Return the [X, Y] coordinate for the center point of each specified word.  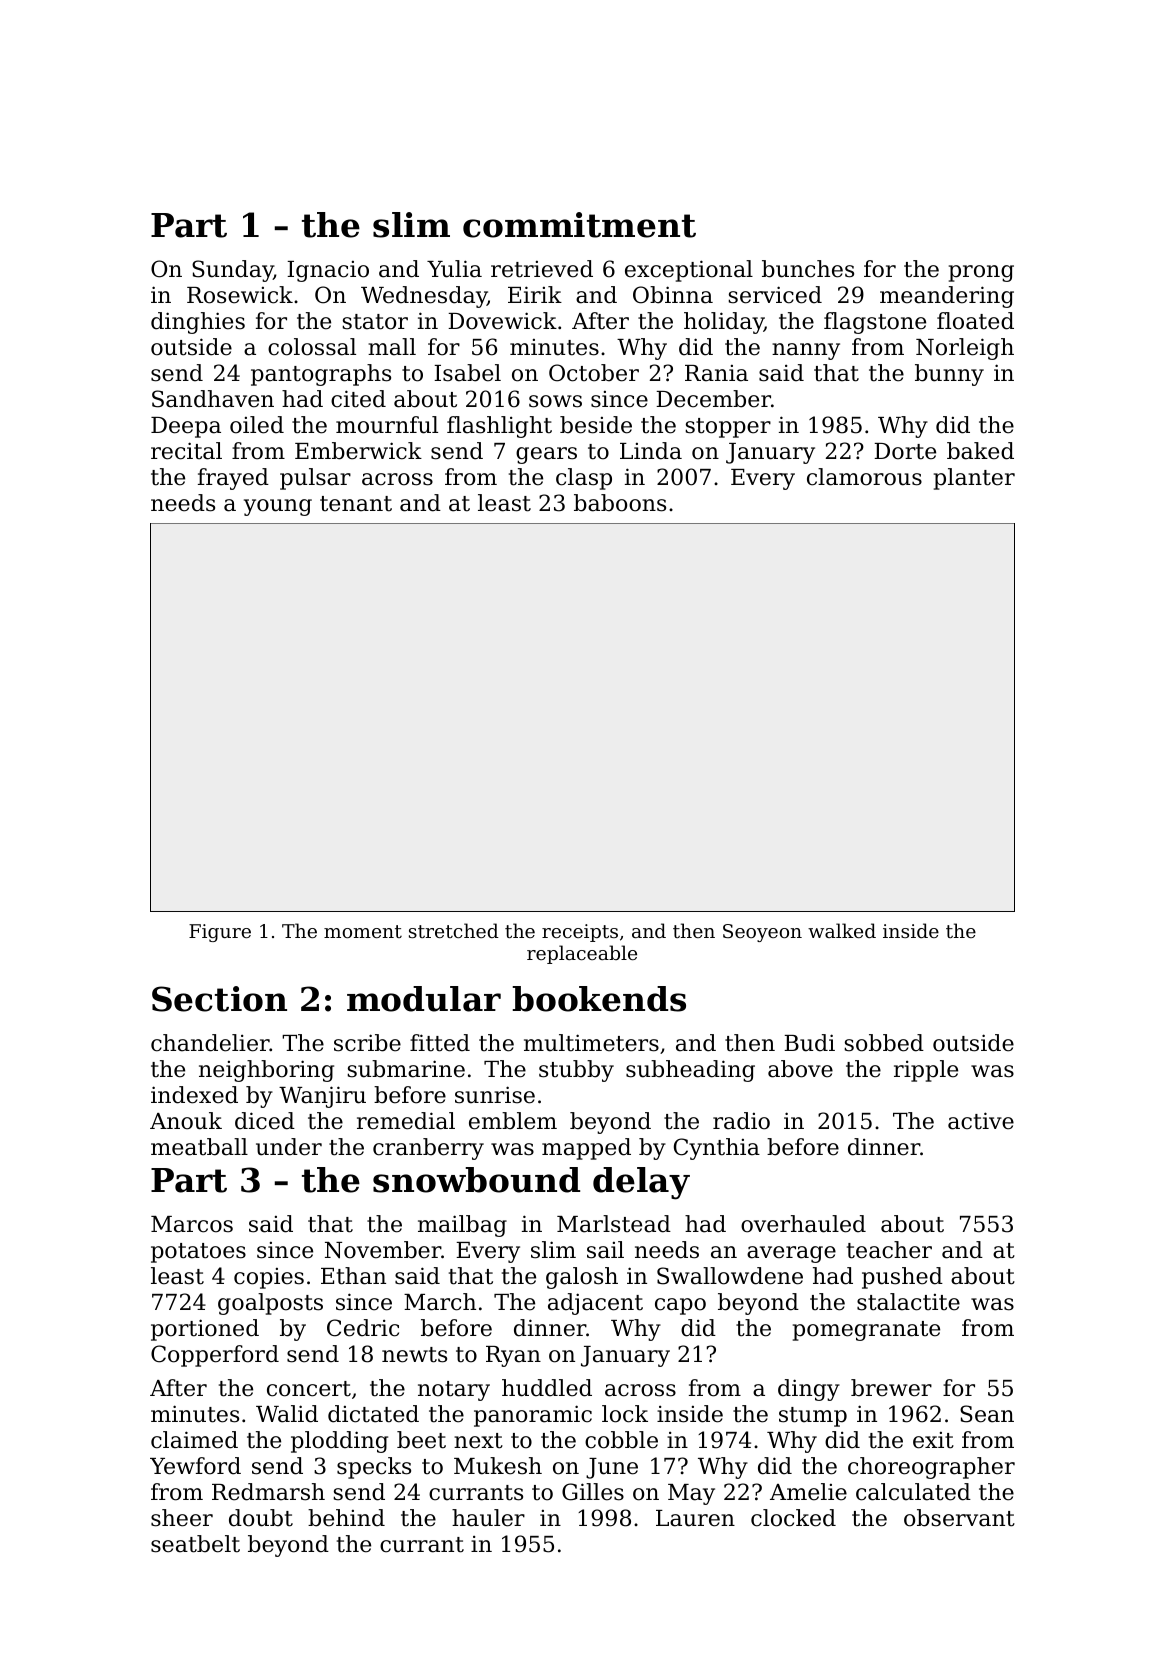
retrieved [542, 269]
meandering [947, 297]
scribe [367, 1043]
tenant [356, 504]
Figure [220, 933]
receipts [580, 933]
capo [680, 1306]
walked [842, 930]
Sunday [232, 271]
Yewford [195, 1466]
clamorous [864, 477]
